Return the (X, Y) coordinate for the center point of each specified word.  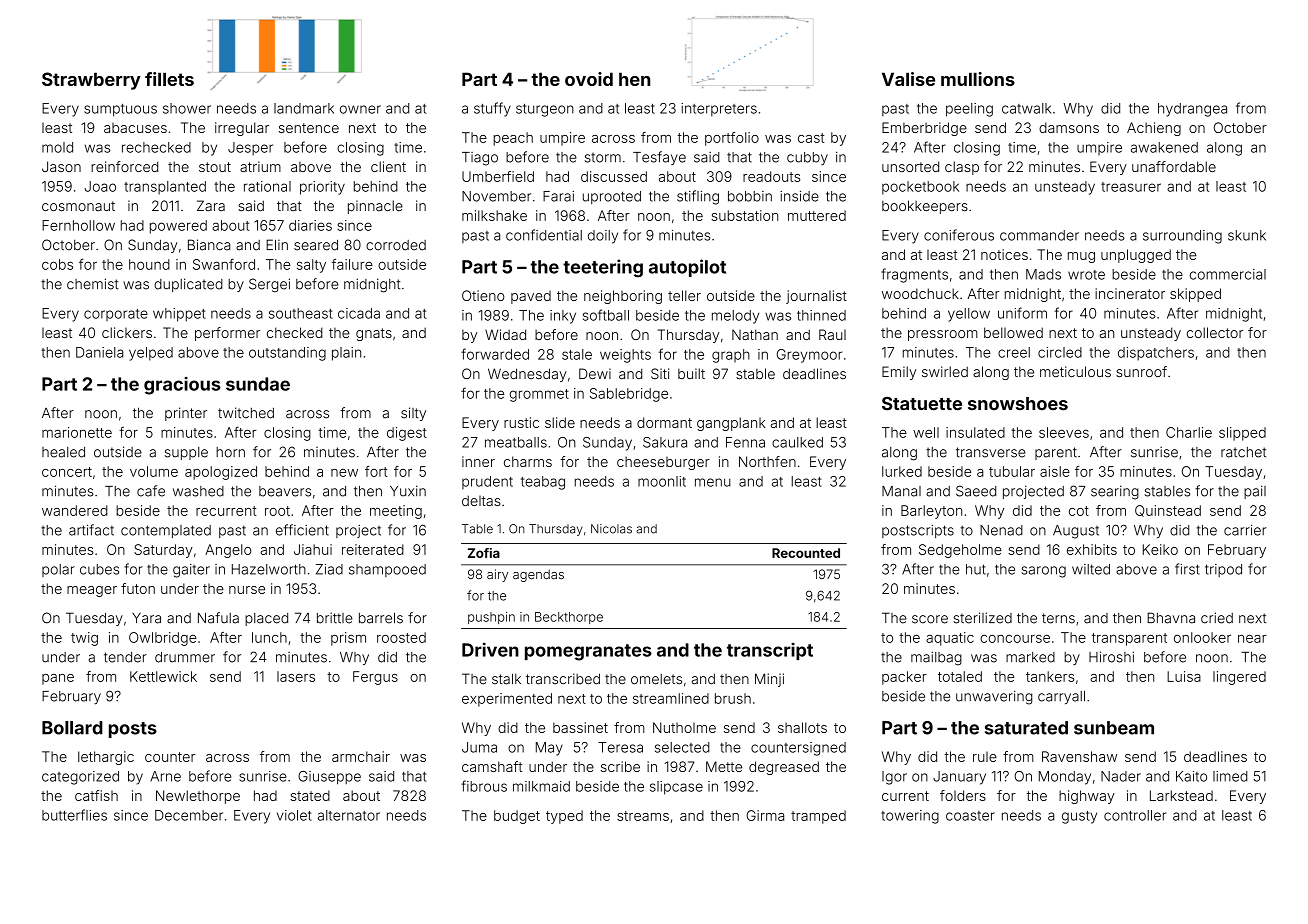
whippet (179, 315)
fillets (169, 79)
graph (731, 356)
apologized (221, 473)
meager (92, 591)
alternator (349, 815)
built (691, 373)
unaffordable (1174, 166)
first (1187, 569)
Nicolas (611, 529)
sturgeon (545, 110)
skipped (1195, 295)
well (926, 432)
